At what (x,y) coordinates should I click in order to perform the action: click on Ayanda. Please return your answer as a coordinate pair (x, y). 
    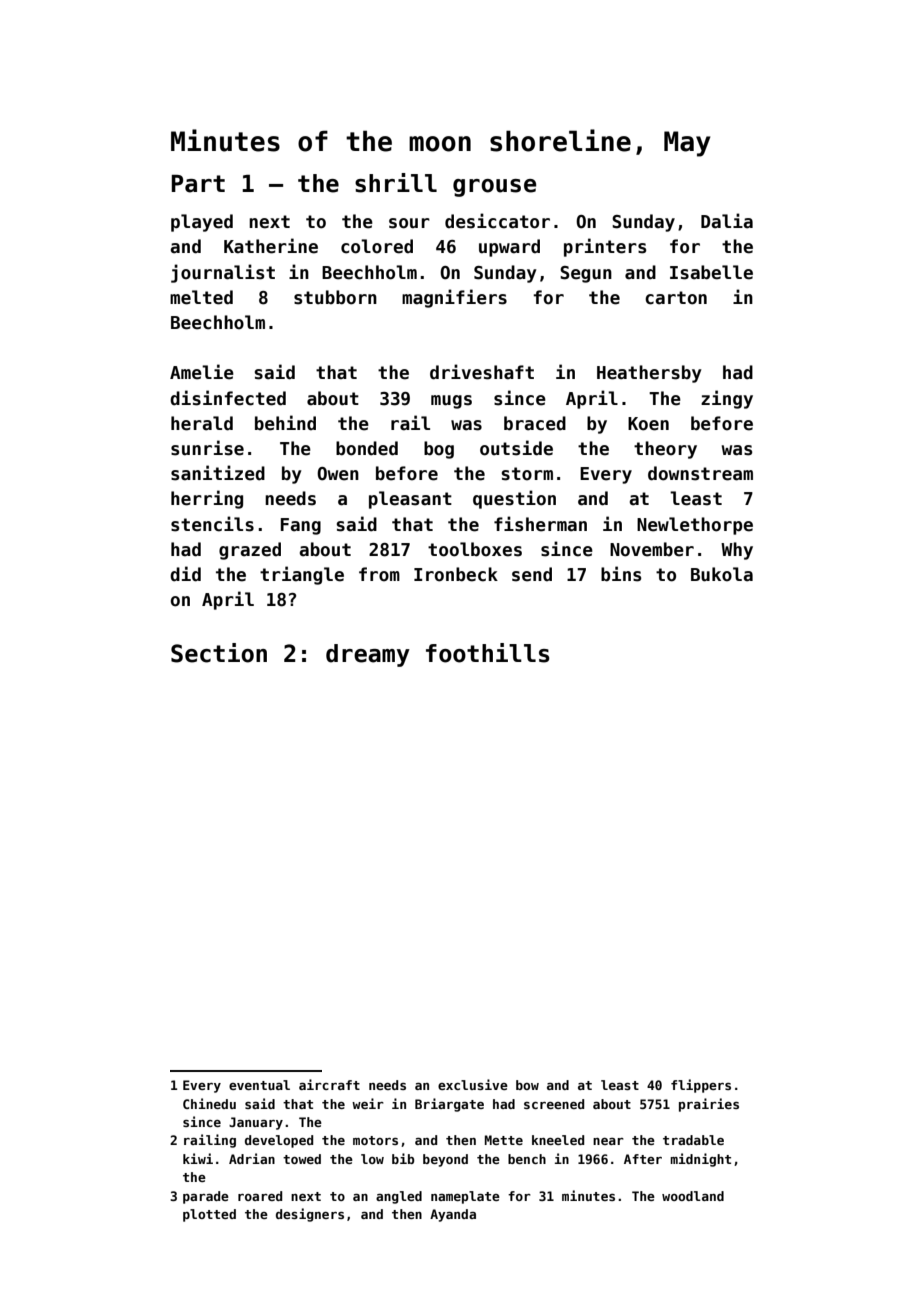
    Looking at the image, I should click on (453, 1215).
